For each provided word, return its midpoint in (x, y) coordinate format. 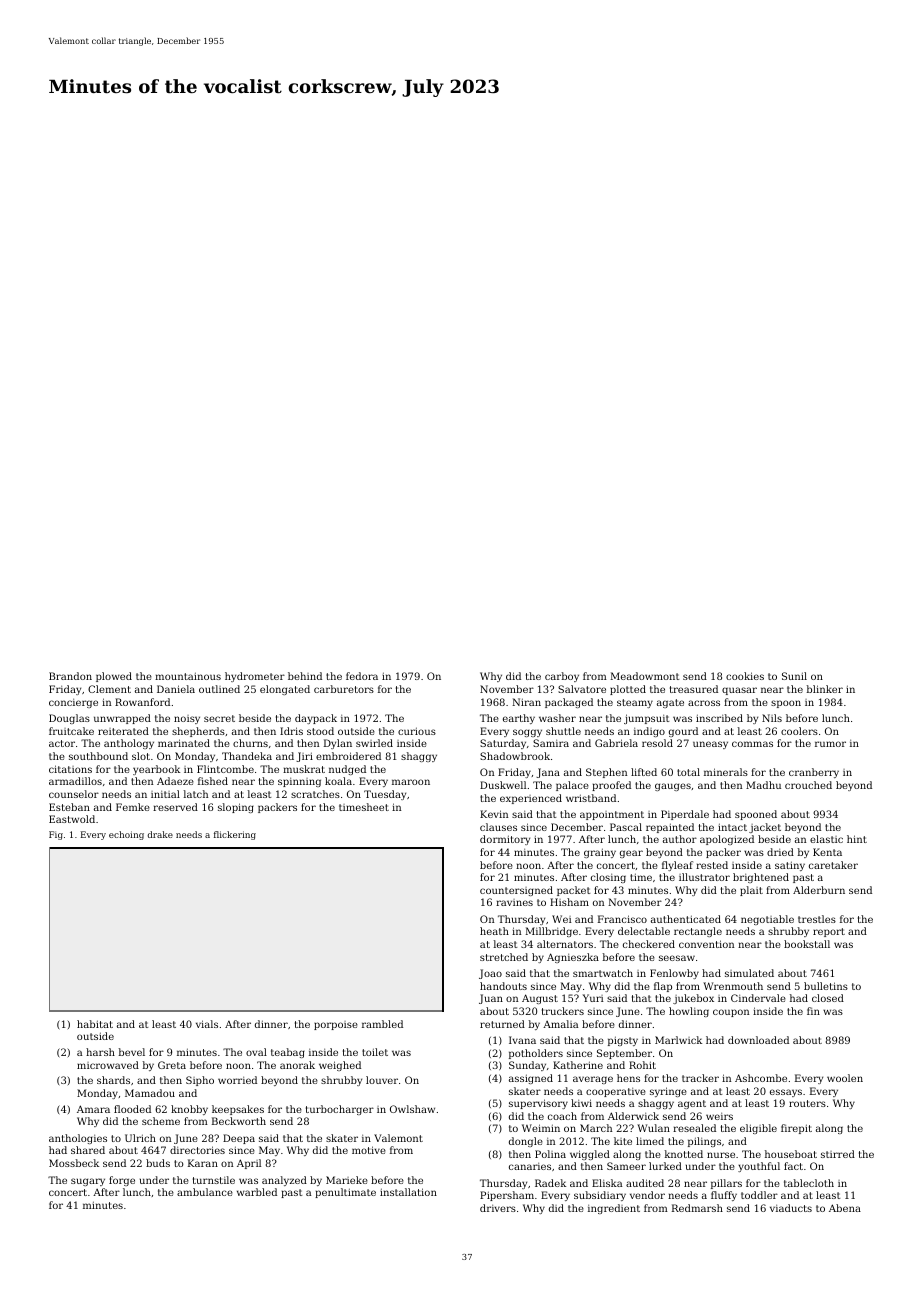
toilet (375, 1052)
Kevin (494, 814)
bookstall (807, 944)
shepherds (198, 732)
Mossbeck (74, 1163)
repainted (670, 828)
